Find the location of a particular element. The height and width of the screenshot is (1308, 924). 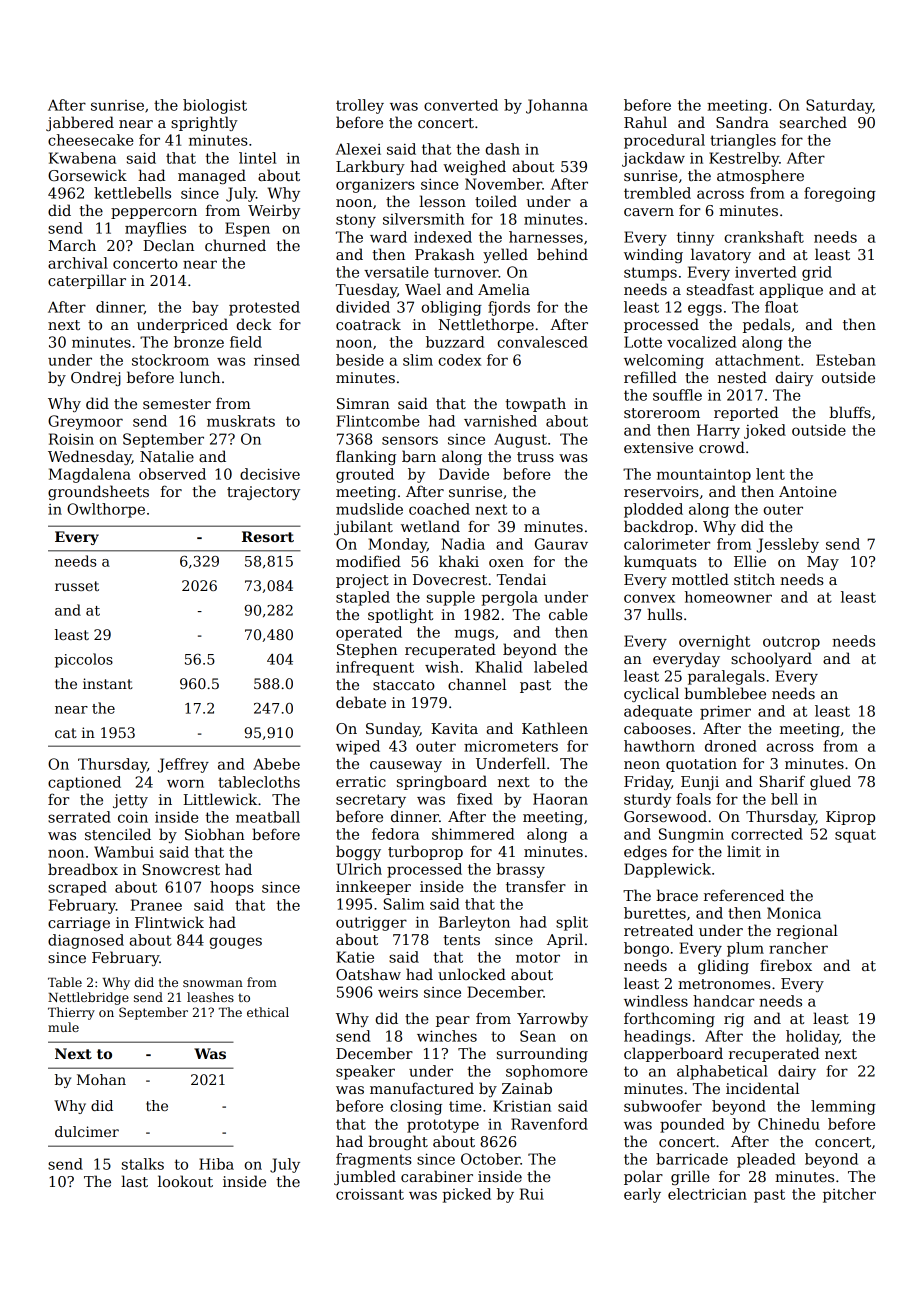

Alexei is located at coordinates (358, 149).
